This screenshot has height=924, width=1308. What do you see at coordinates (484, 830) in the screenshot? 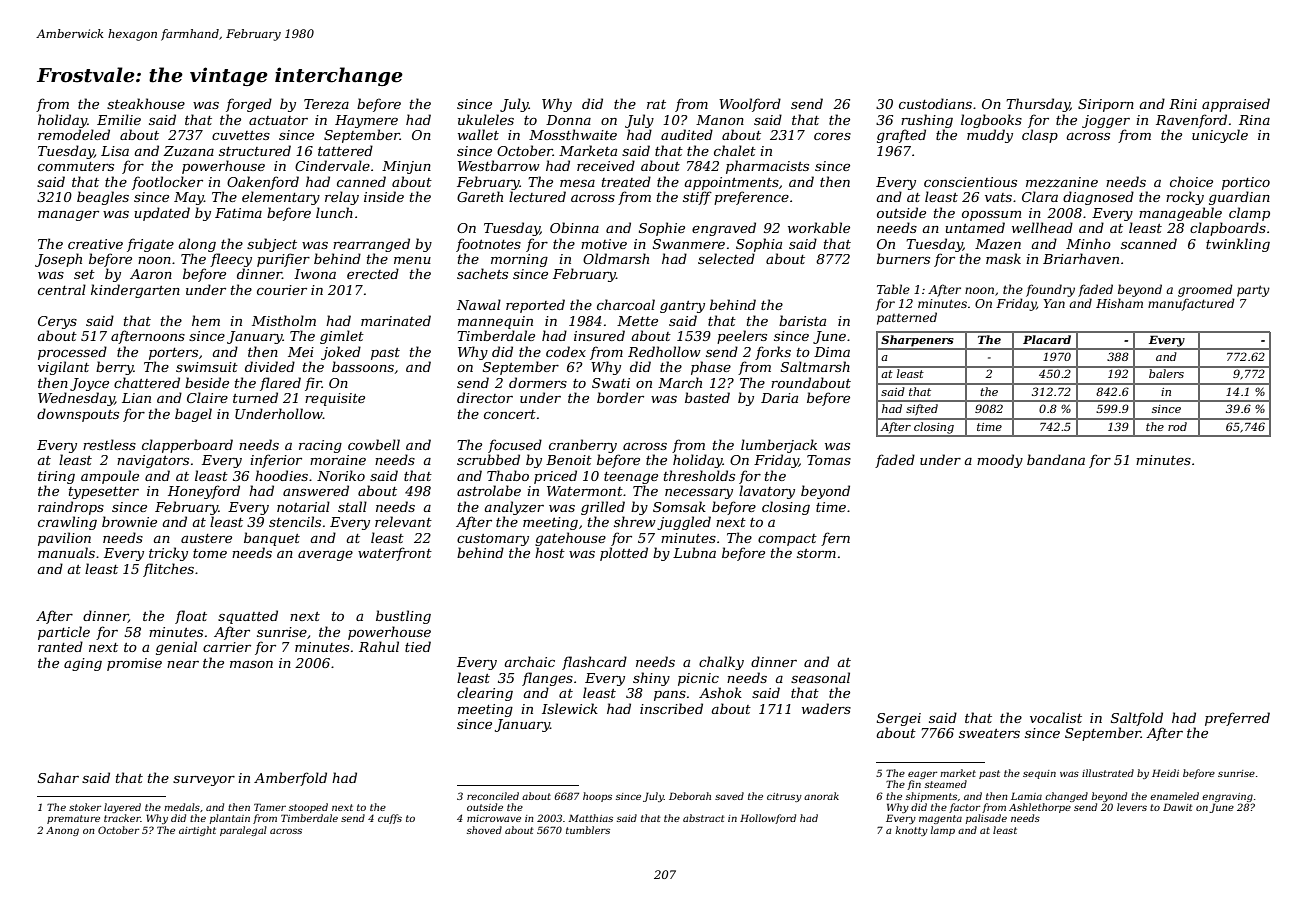
I see `shoved` at bounding box center [484, 830].
